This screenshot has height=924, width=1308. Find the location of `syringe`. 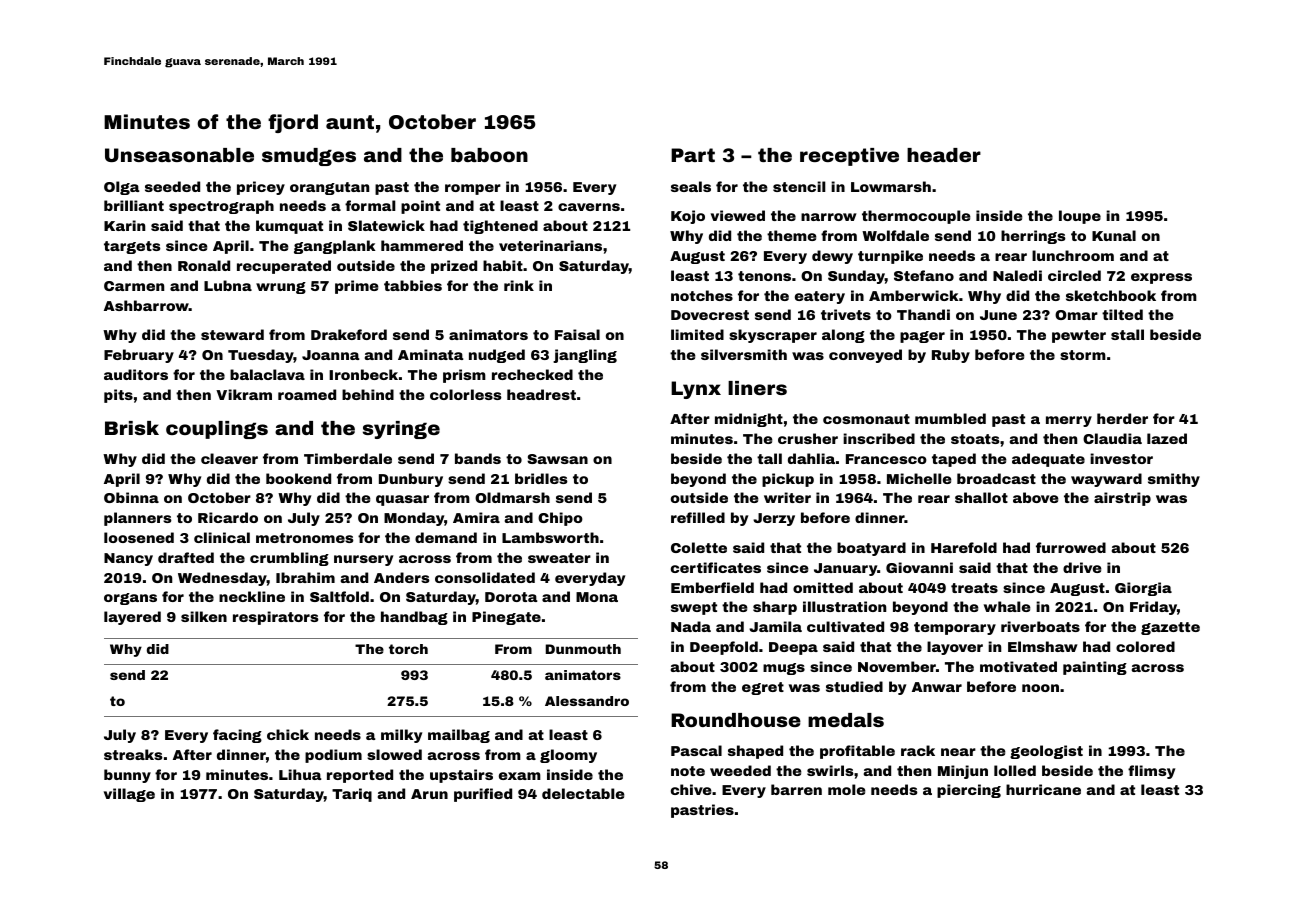

syringe is located at coordinates (401, 430).
